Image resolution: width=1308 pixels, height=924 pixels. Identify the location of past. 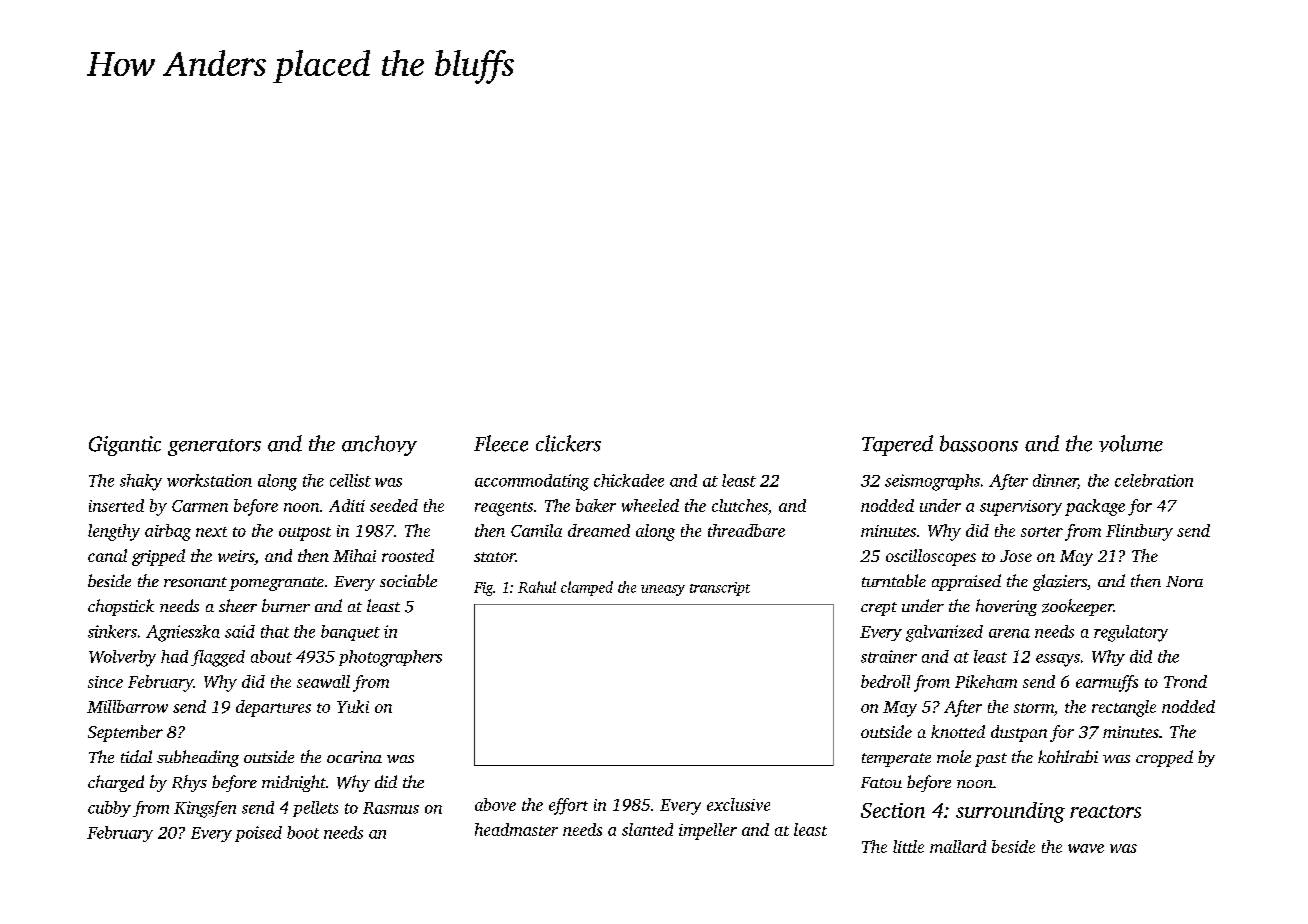
(991, 760).
